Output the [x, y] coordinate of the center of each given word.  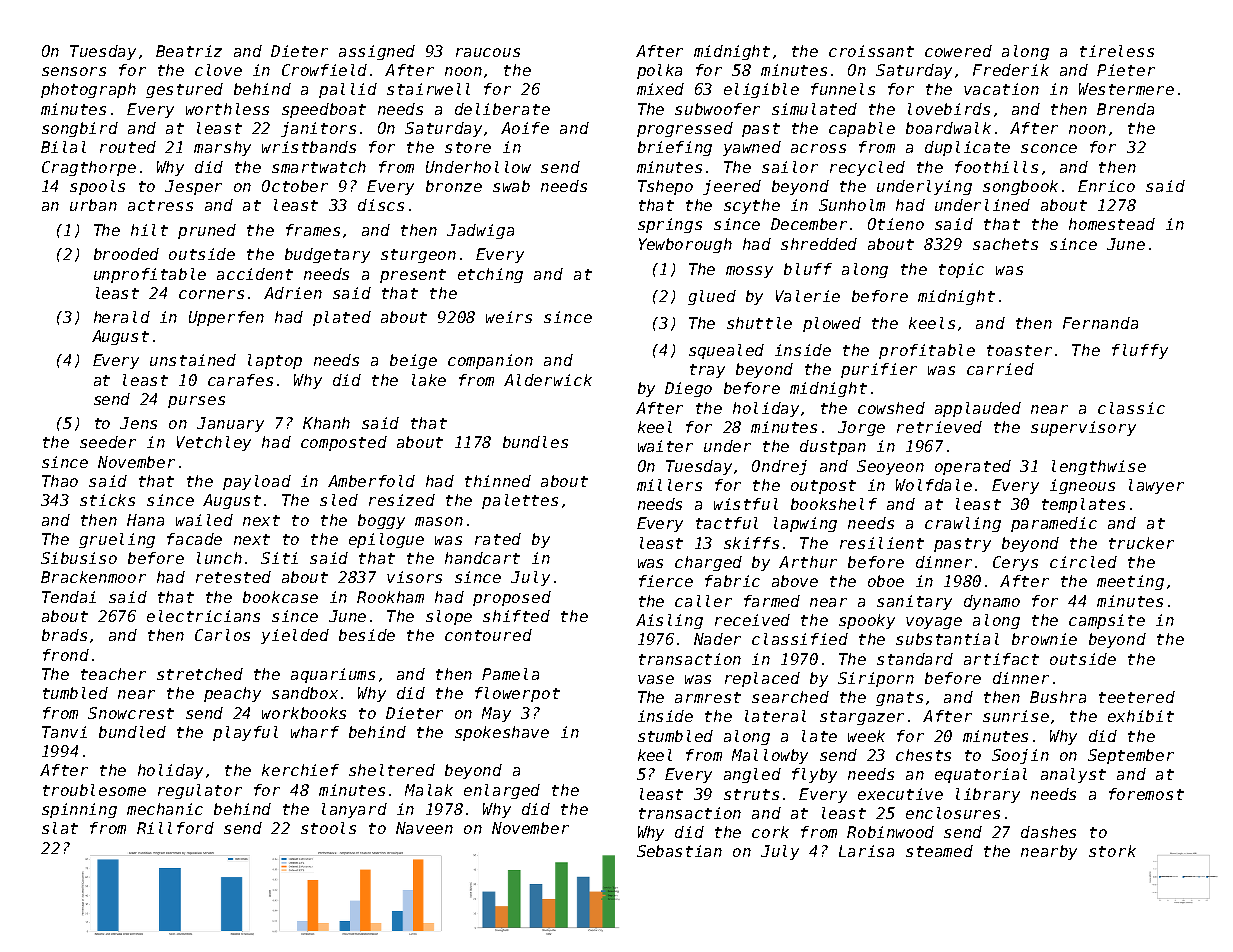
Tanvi [64, 732]
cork [770, 832]
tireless [1117, 51]
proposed [512, 598]
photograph [88, 90]
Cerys [1015, 563]
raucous [488, 52]
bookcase [280, 597]
